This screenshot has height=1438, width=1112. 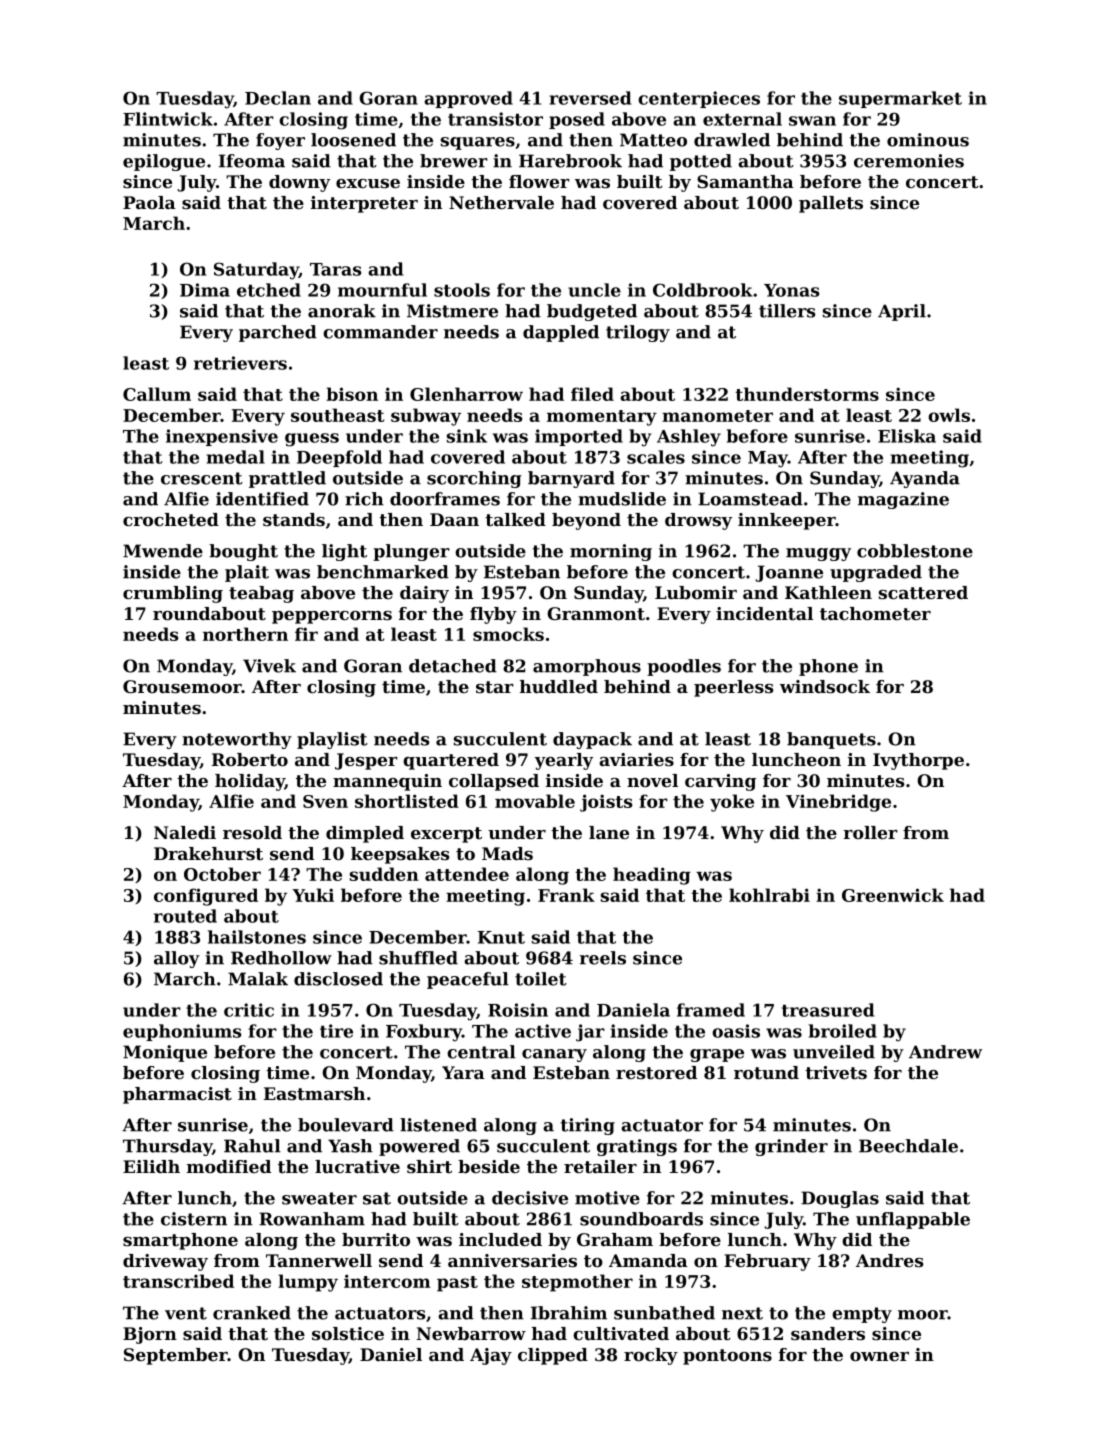 I want to click on owls, so click(x=949, y=415).
